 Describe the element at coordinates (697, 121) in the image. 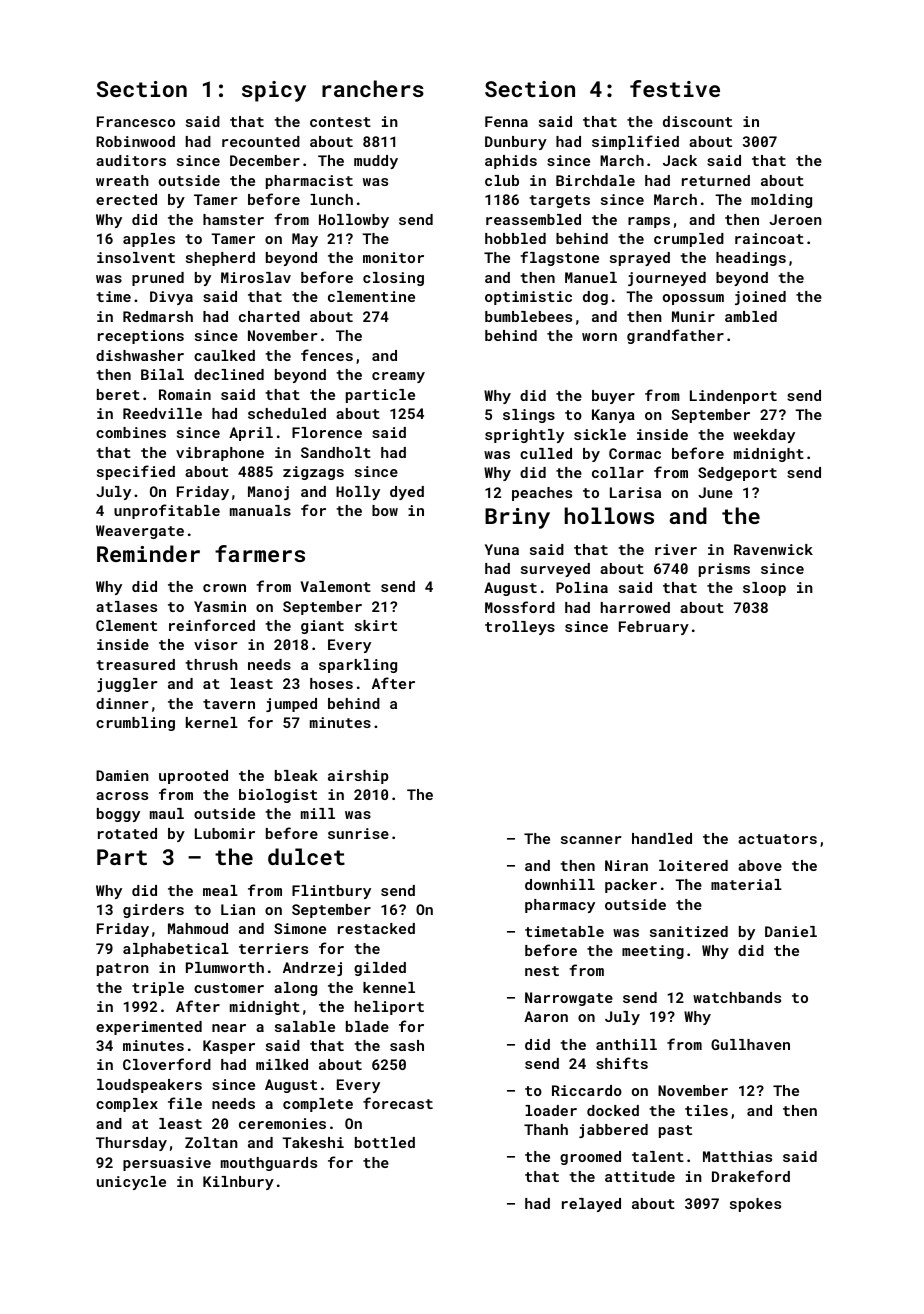

I see `discount` at that location.
